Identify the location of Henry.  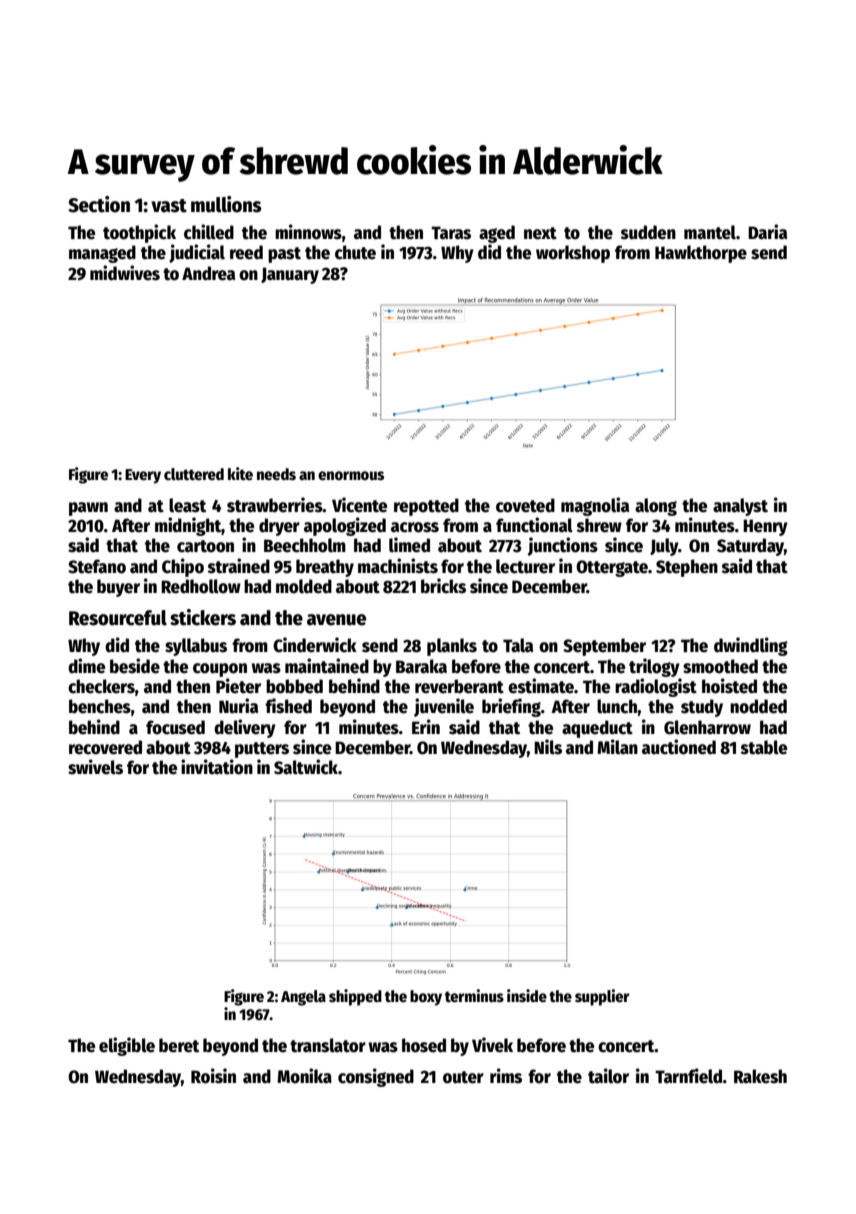
(765, 527).
